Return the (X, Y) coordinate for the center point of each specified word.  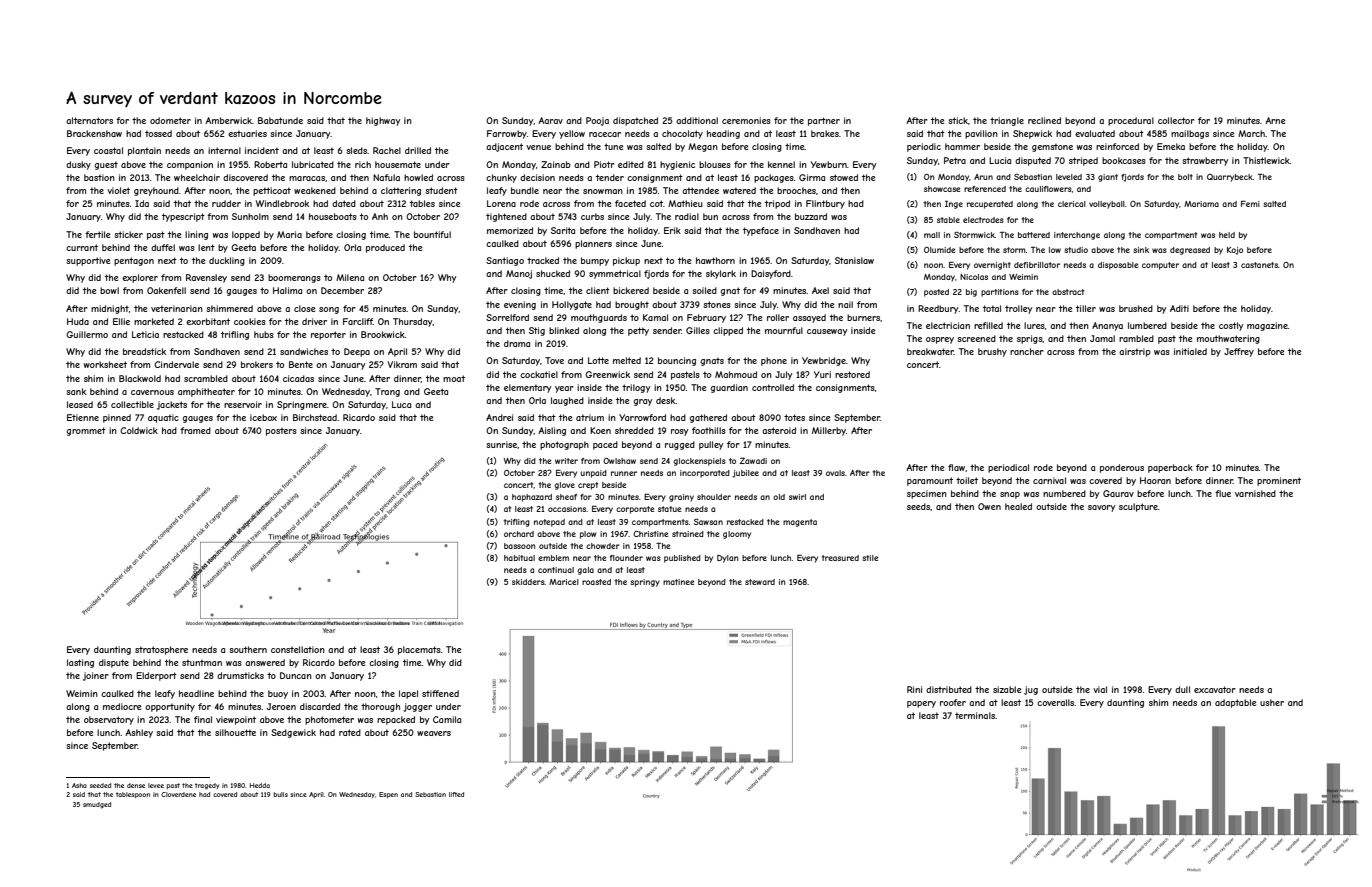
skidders (528, 582)
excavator (1215, 689)
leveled (1069, 177)
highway (383, 121)
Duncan (296, 675)
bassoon (519, 546)
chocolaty (682, 134)
